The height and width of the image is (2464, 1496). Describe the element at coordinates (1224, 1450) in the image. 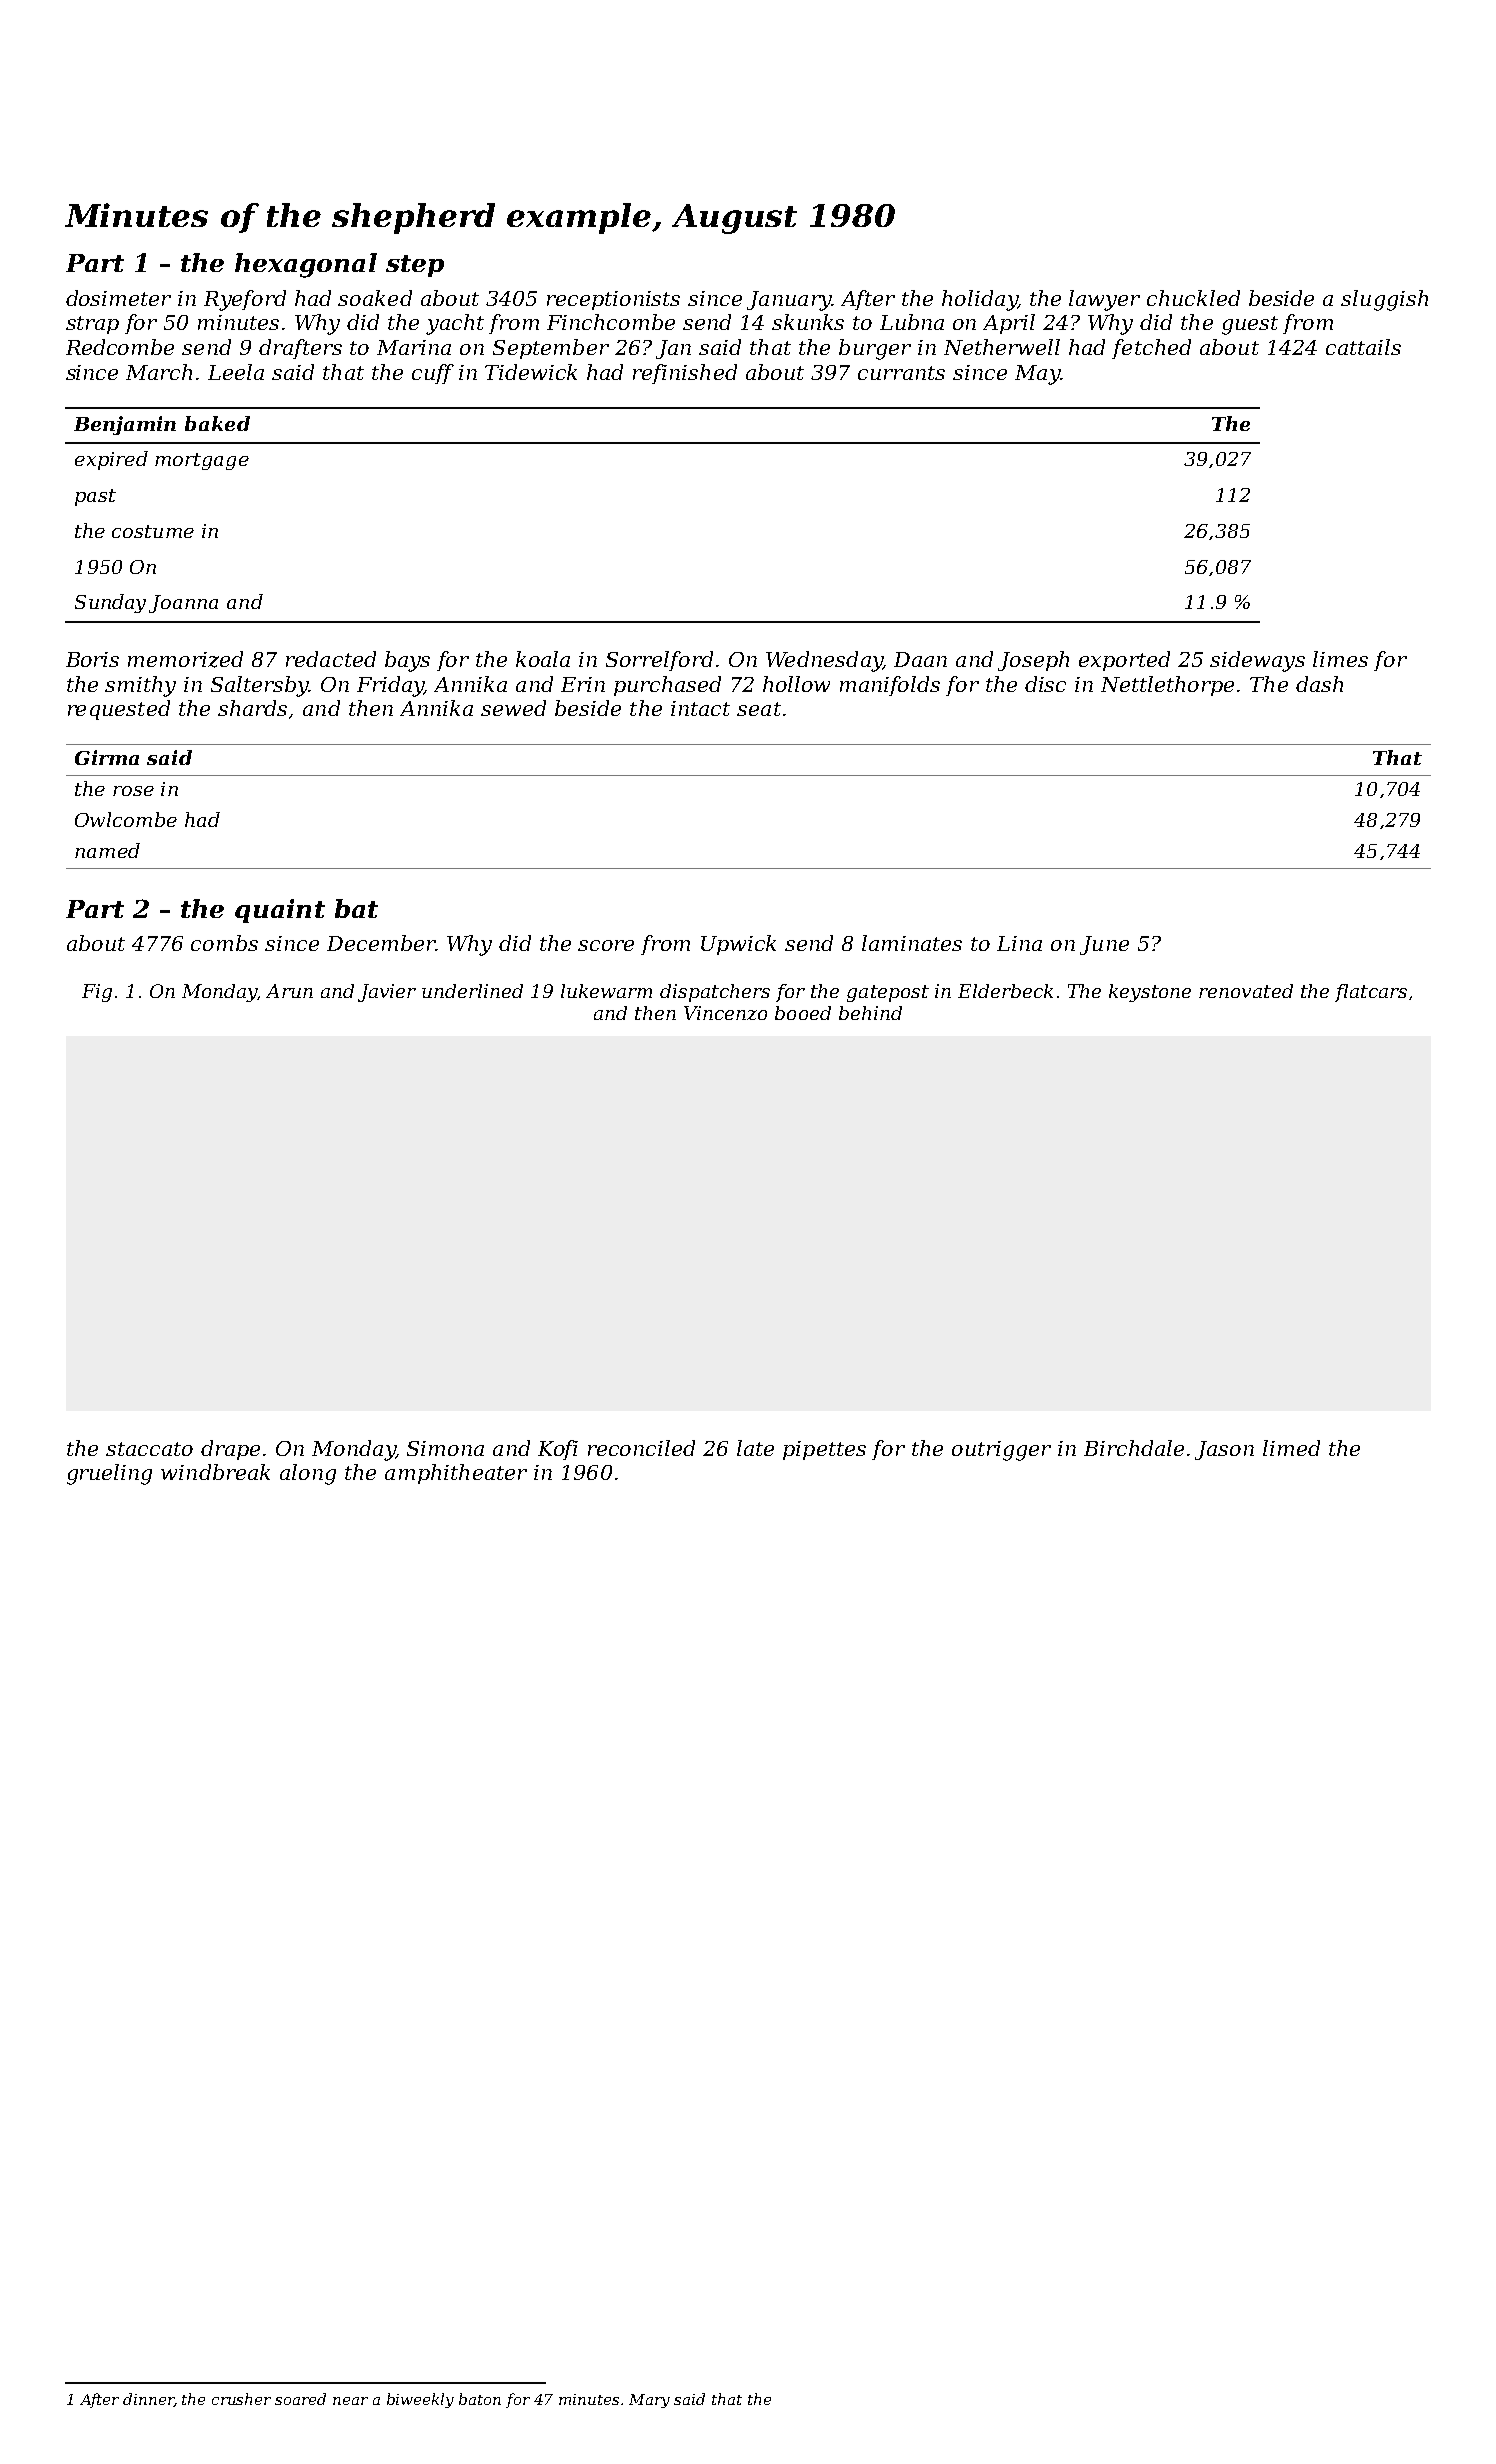

I see `Jason` at that location.
